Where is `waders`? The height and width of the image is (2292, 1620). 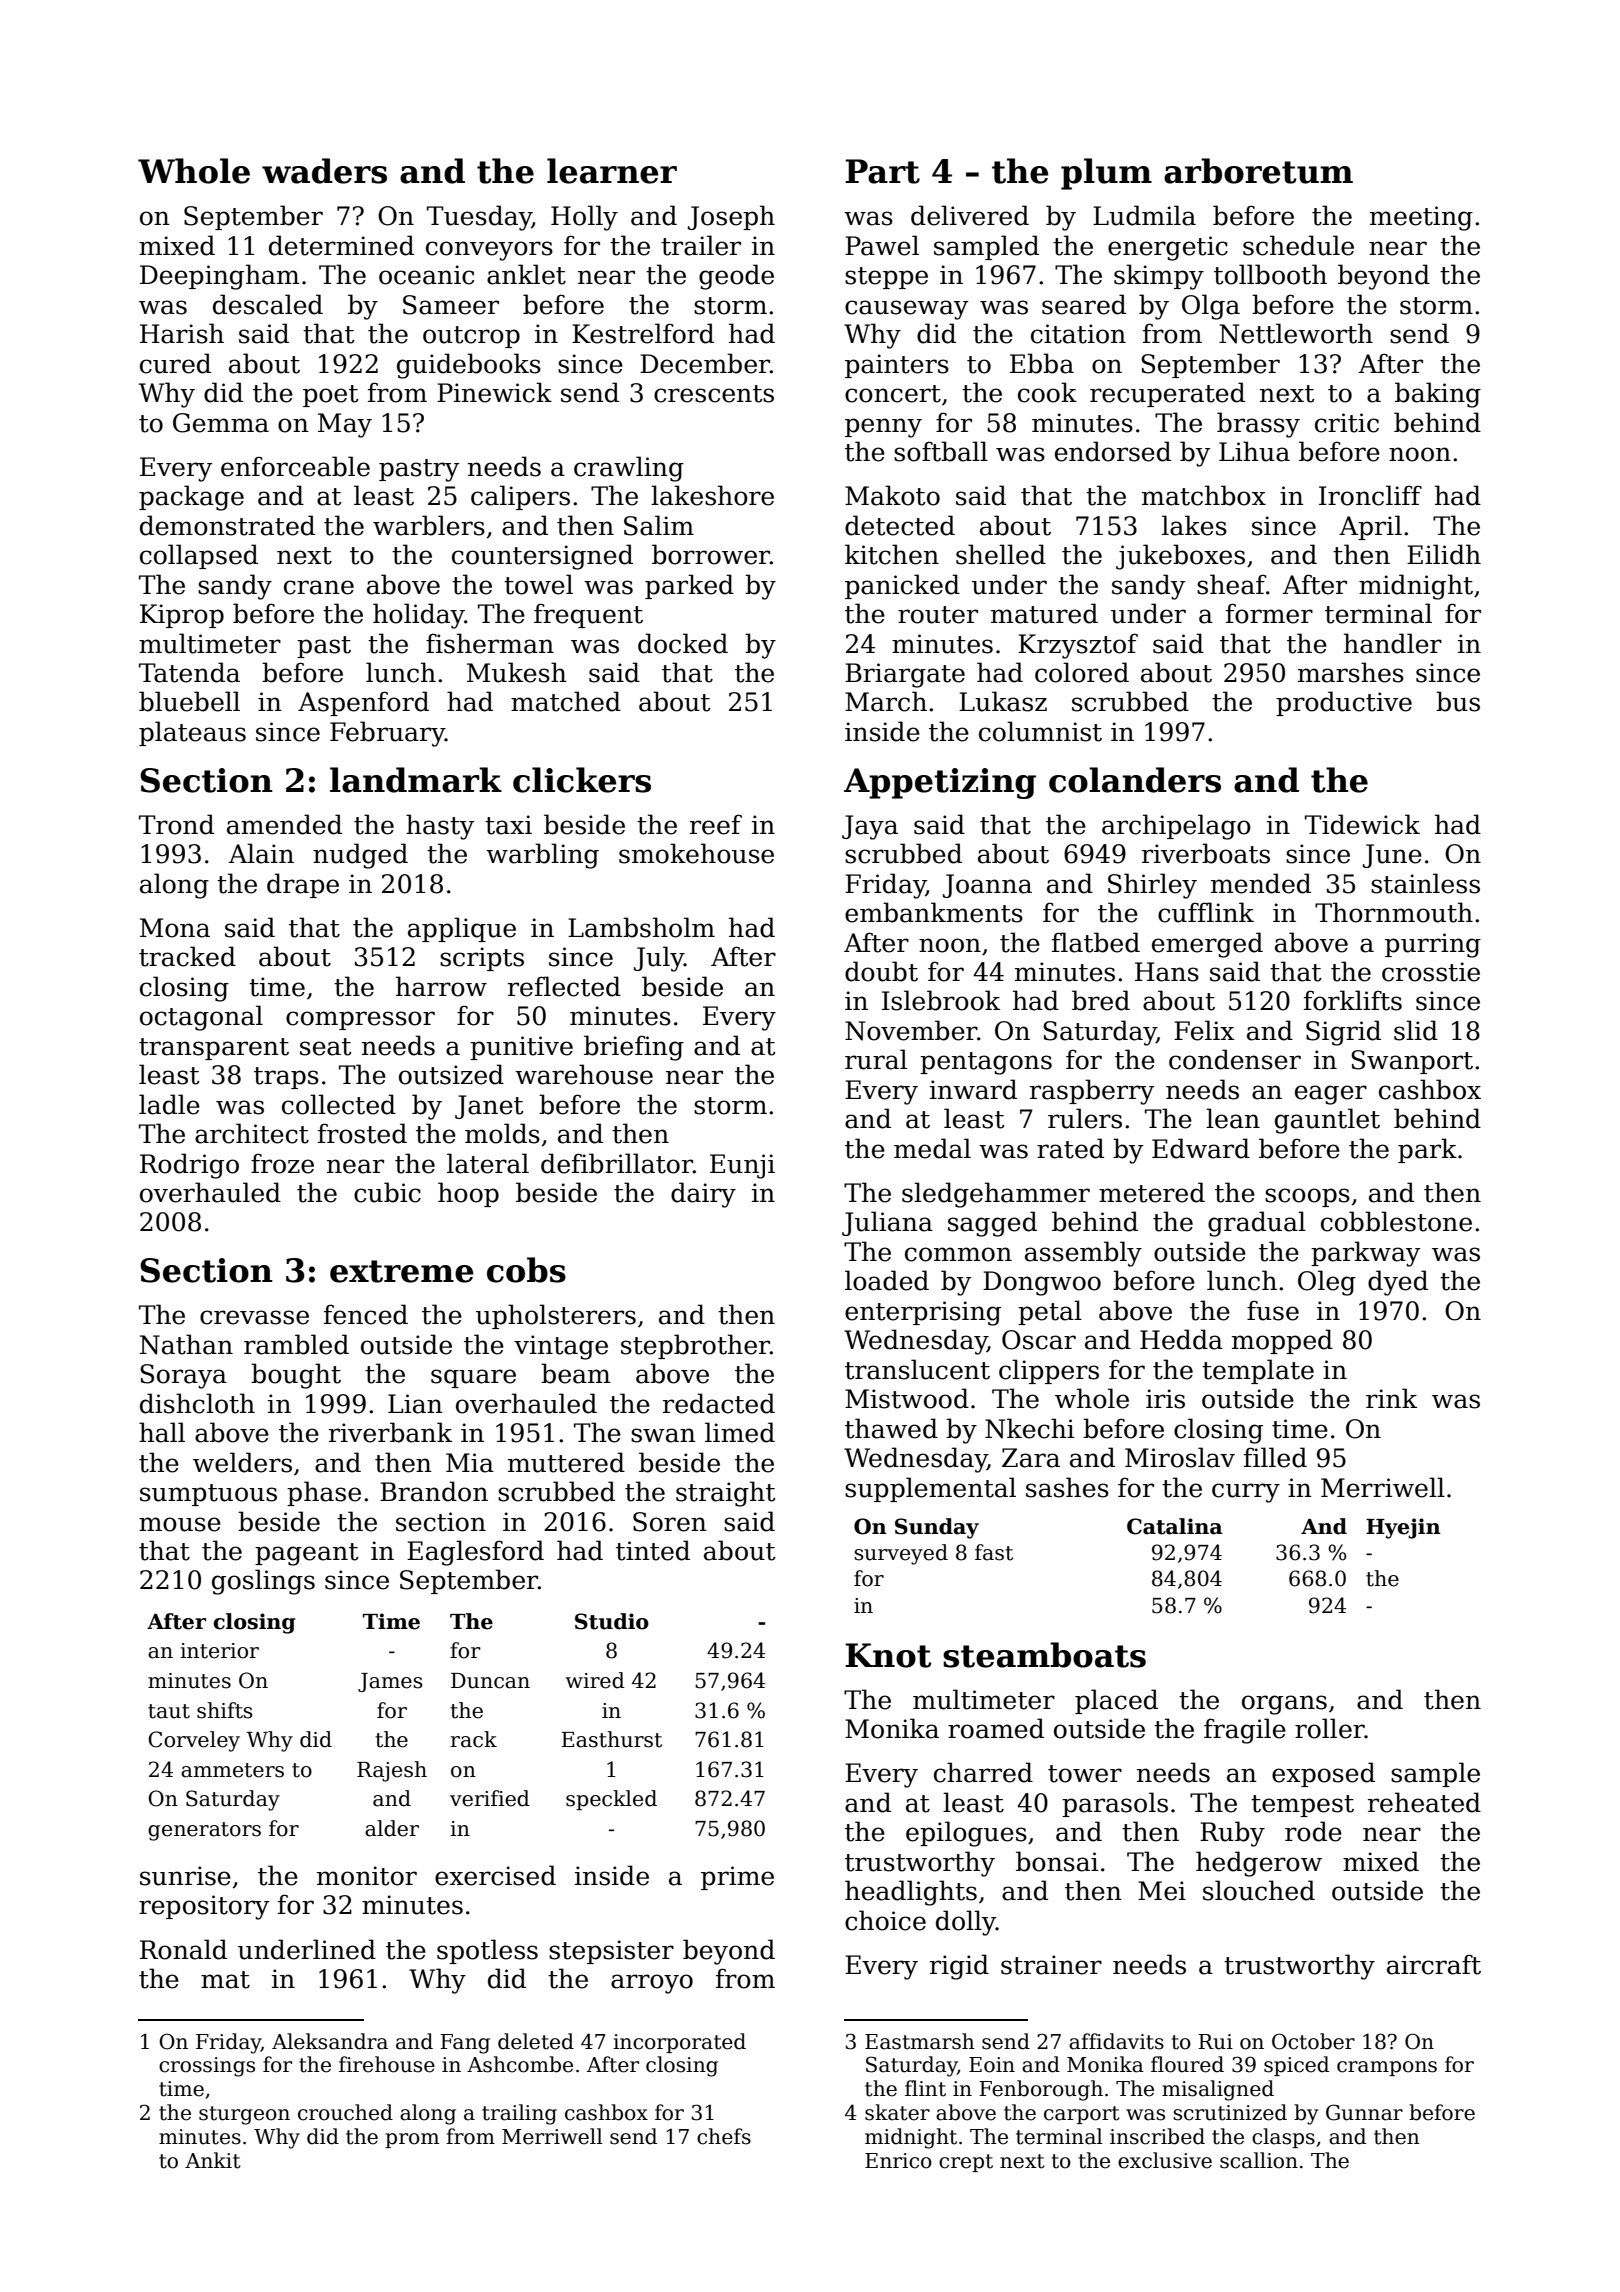 waders is located at coordinates (324, 171).
